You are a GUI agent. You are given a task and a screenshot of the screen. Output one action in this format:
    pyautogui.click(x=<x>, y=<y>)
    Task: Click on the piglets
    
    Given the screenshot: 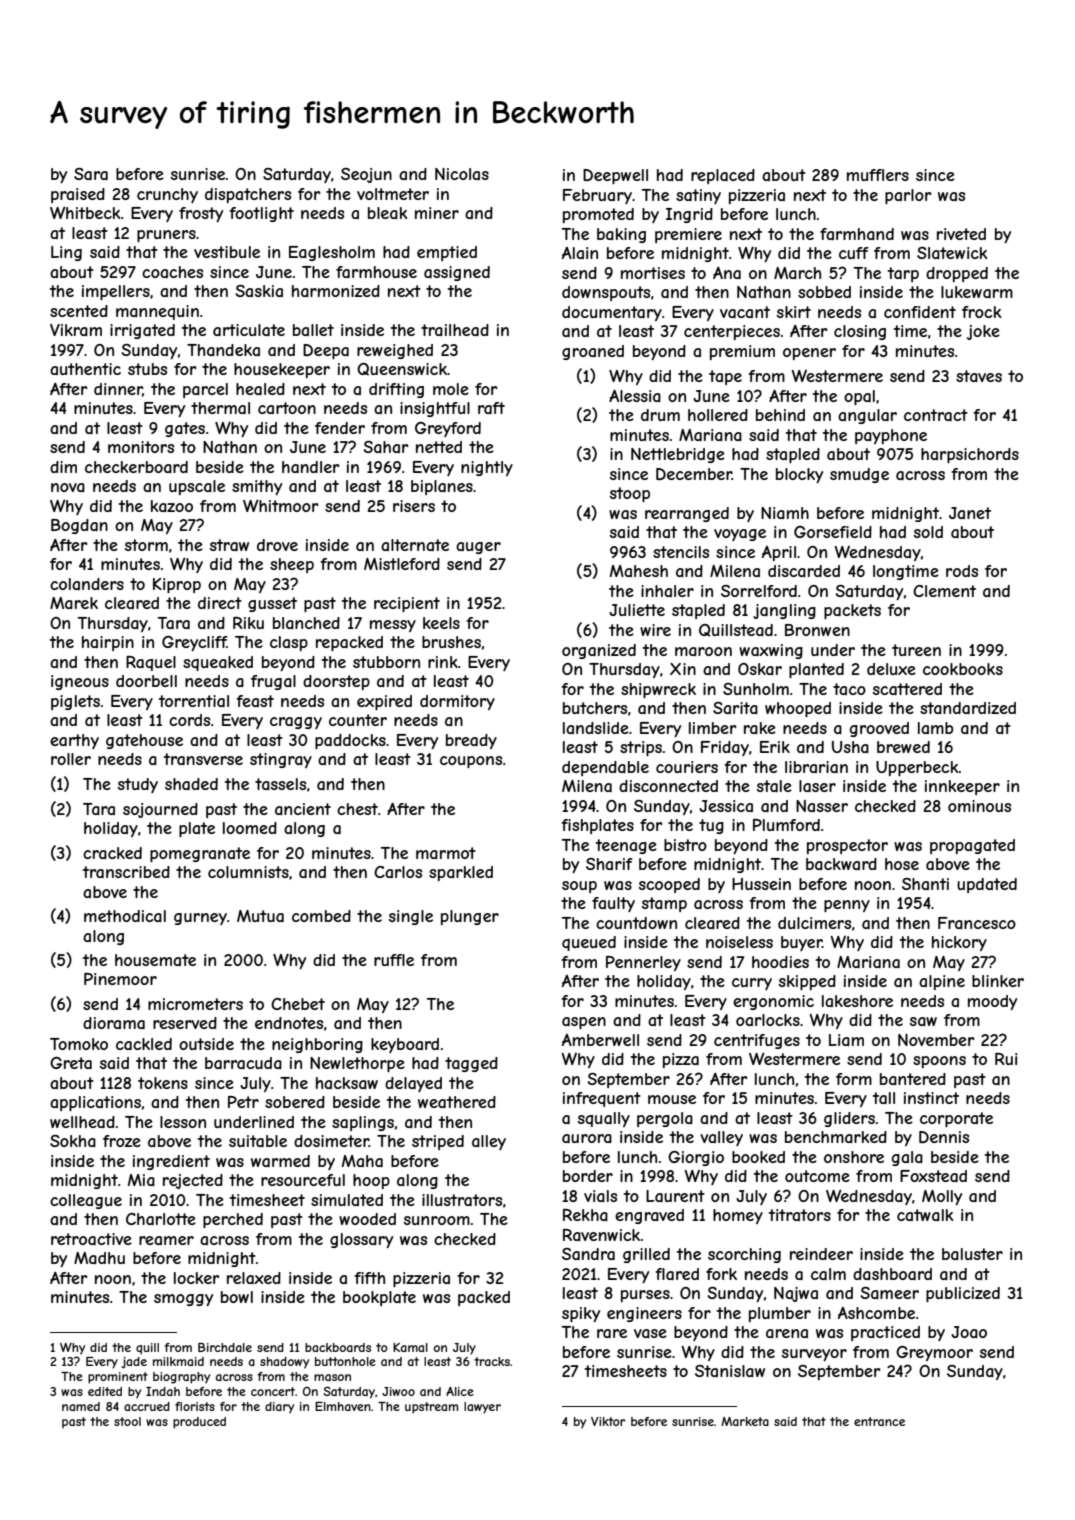 What is the action you would take?
    pyautogui.click(x=75, y=702)
